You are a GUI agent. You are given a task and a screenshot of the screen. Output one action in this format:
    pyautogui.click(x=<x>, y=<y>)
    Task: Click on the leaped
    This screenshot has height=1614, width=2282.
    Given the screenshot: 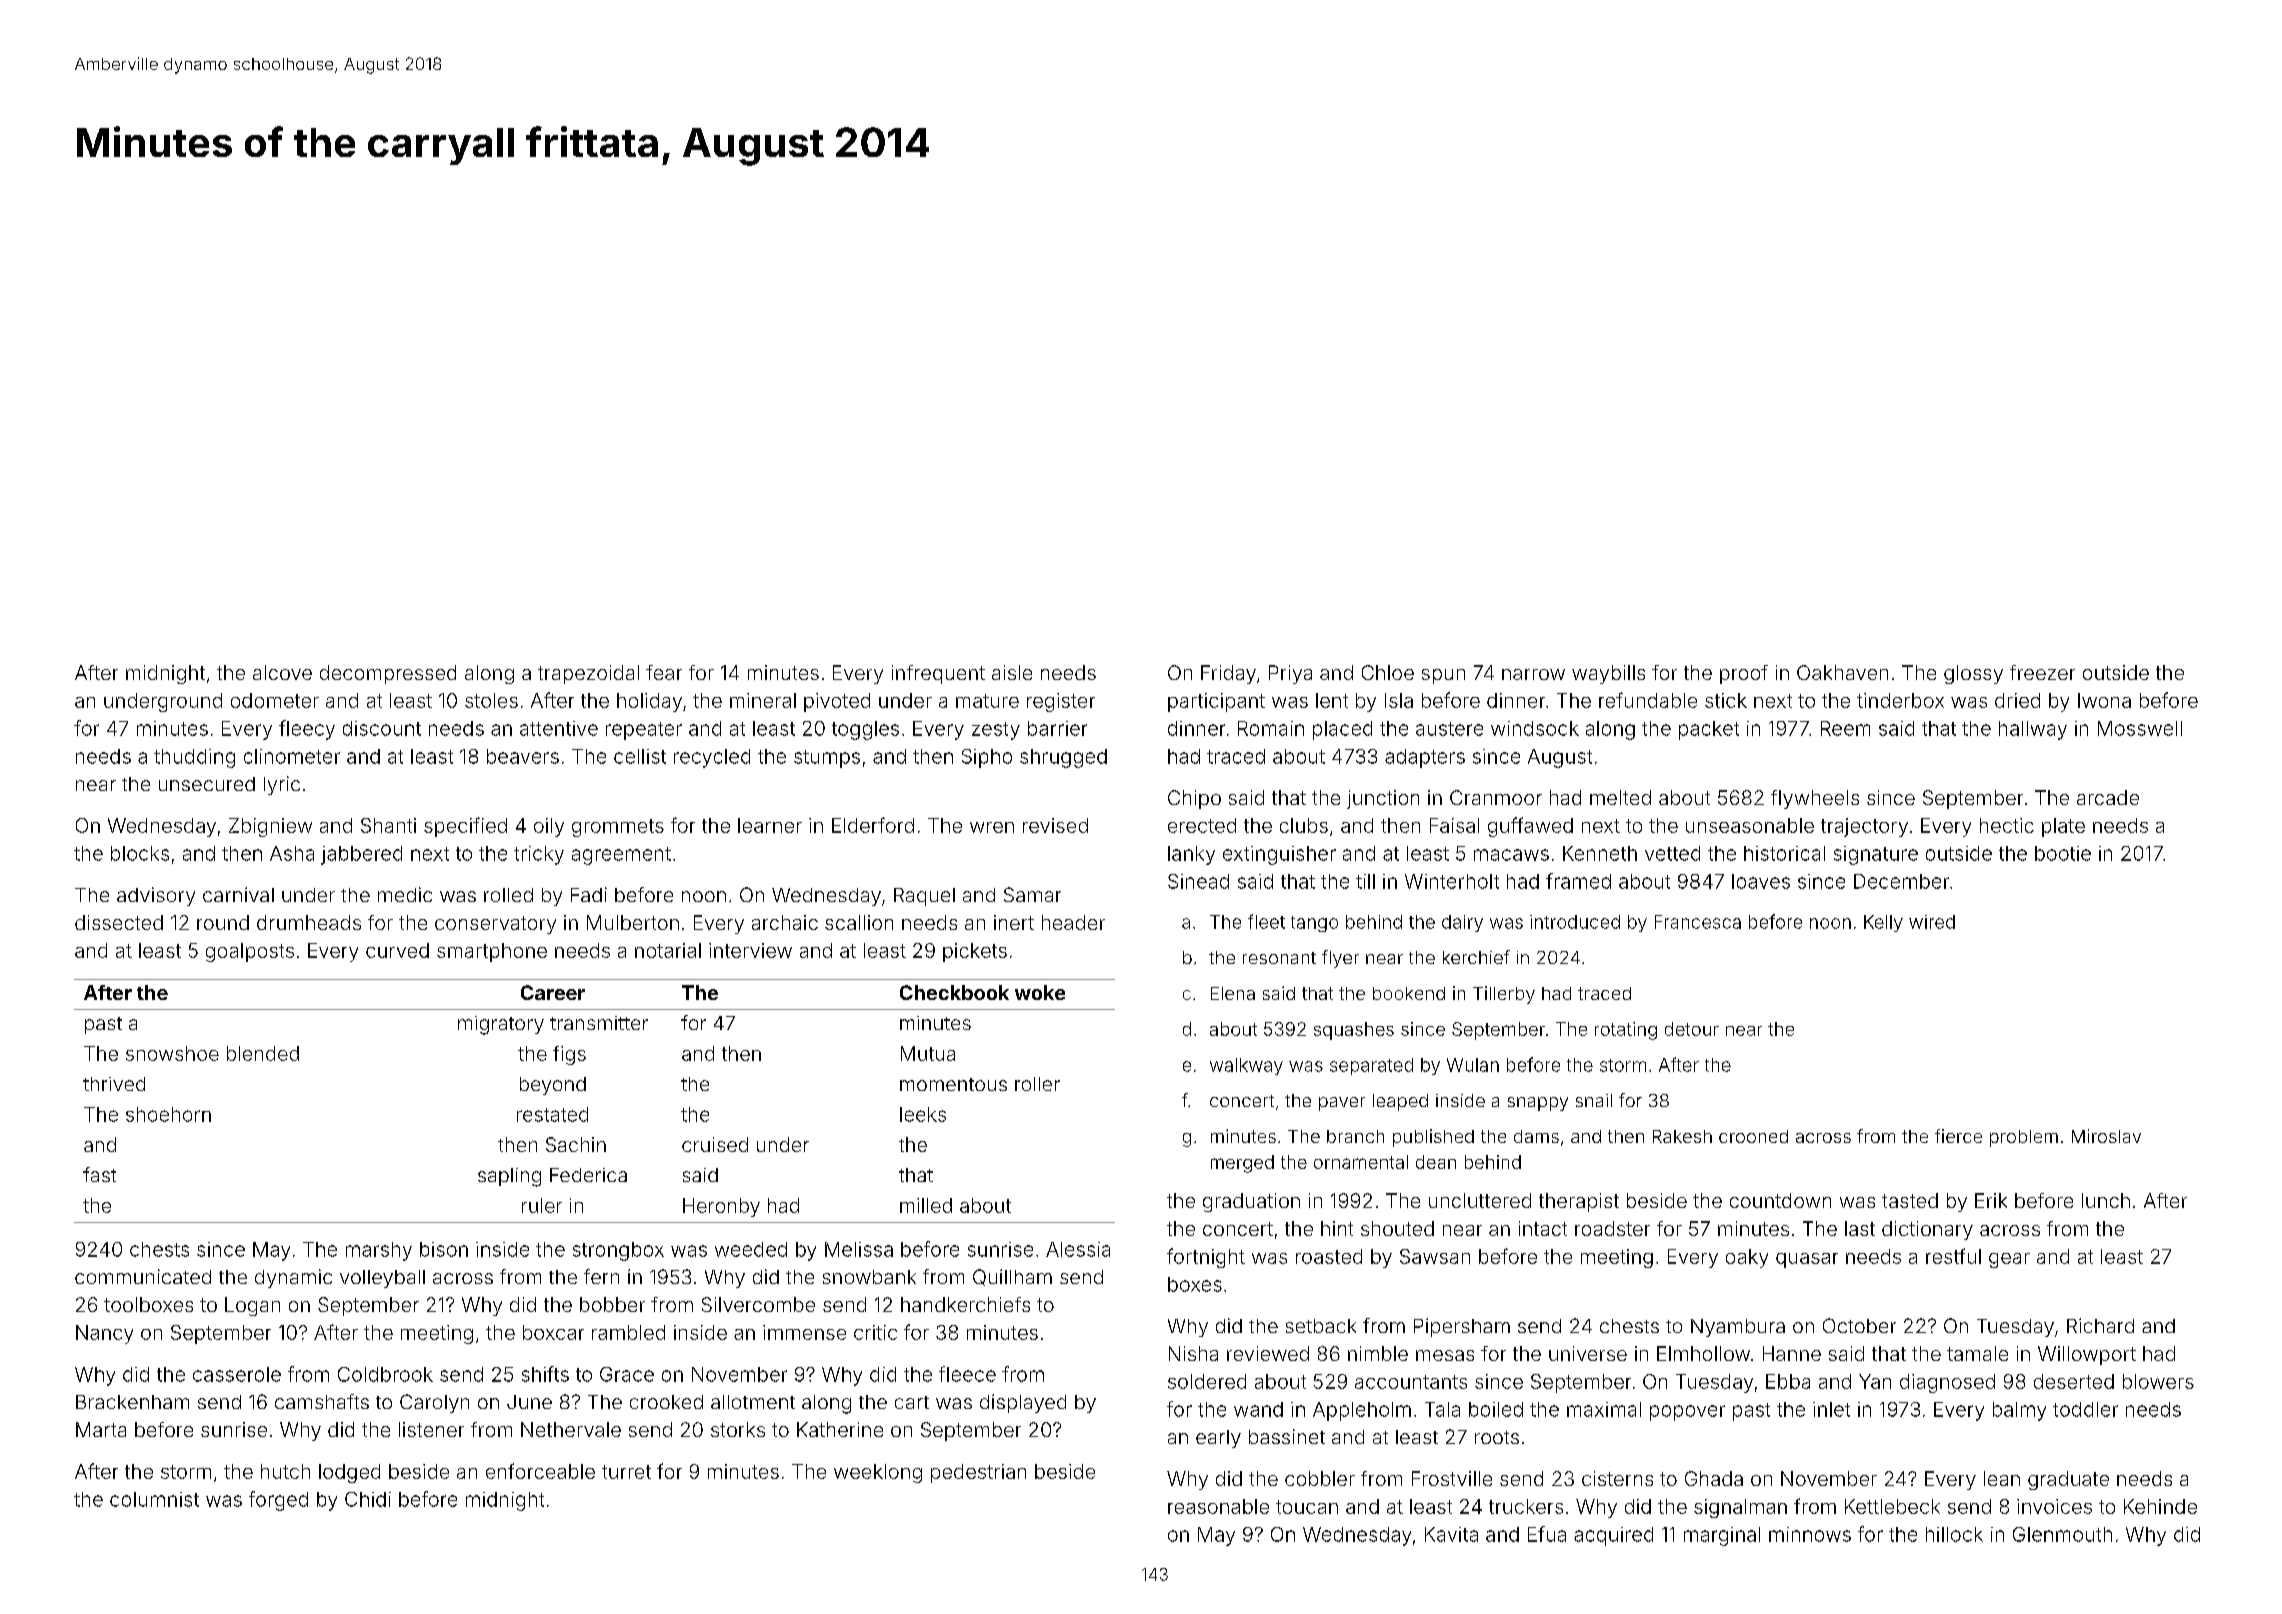 What is the action you would take?
    pyautogui.click(x=1400, y=1102)
